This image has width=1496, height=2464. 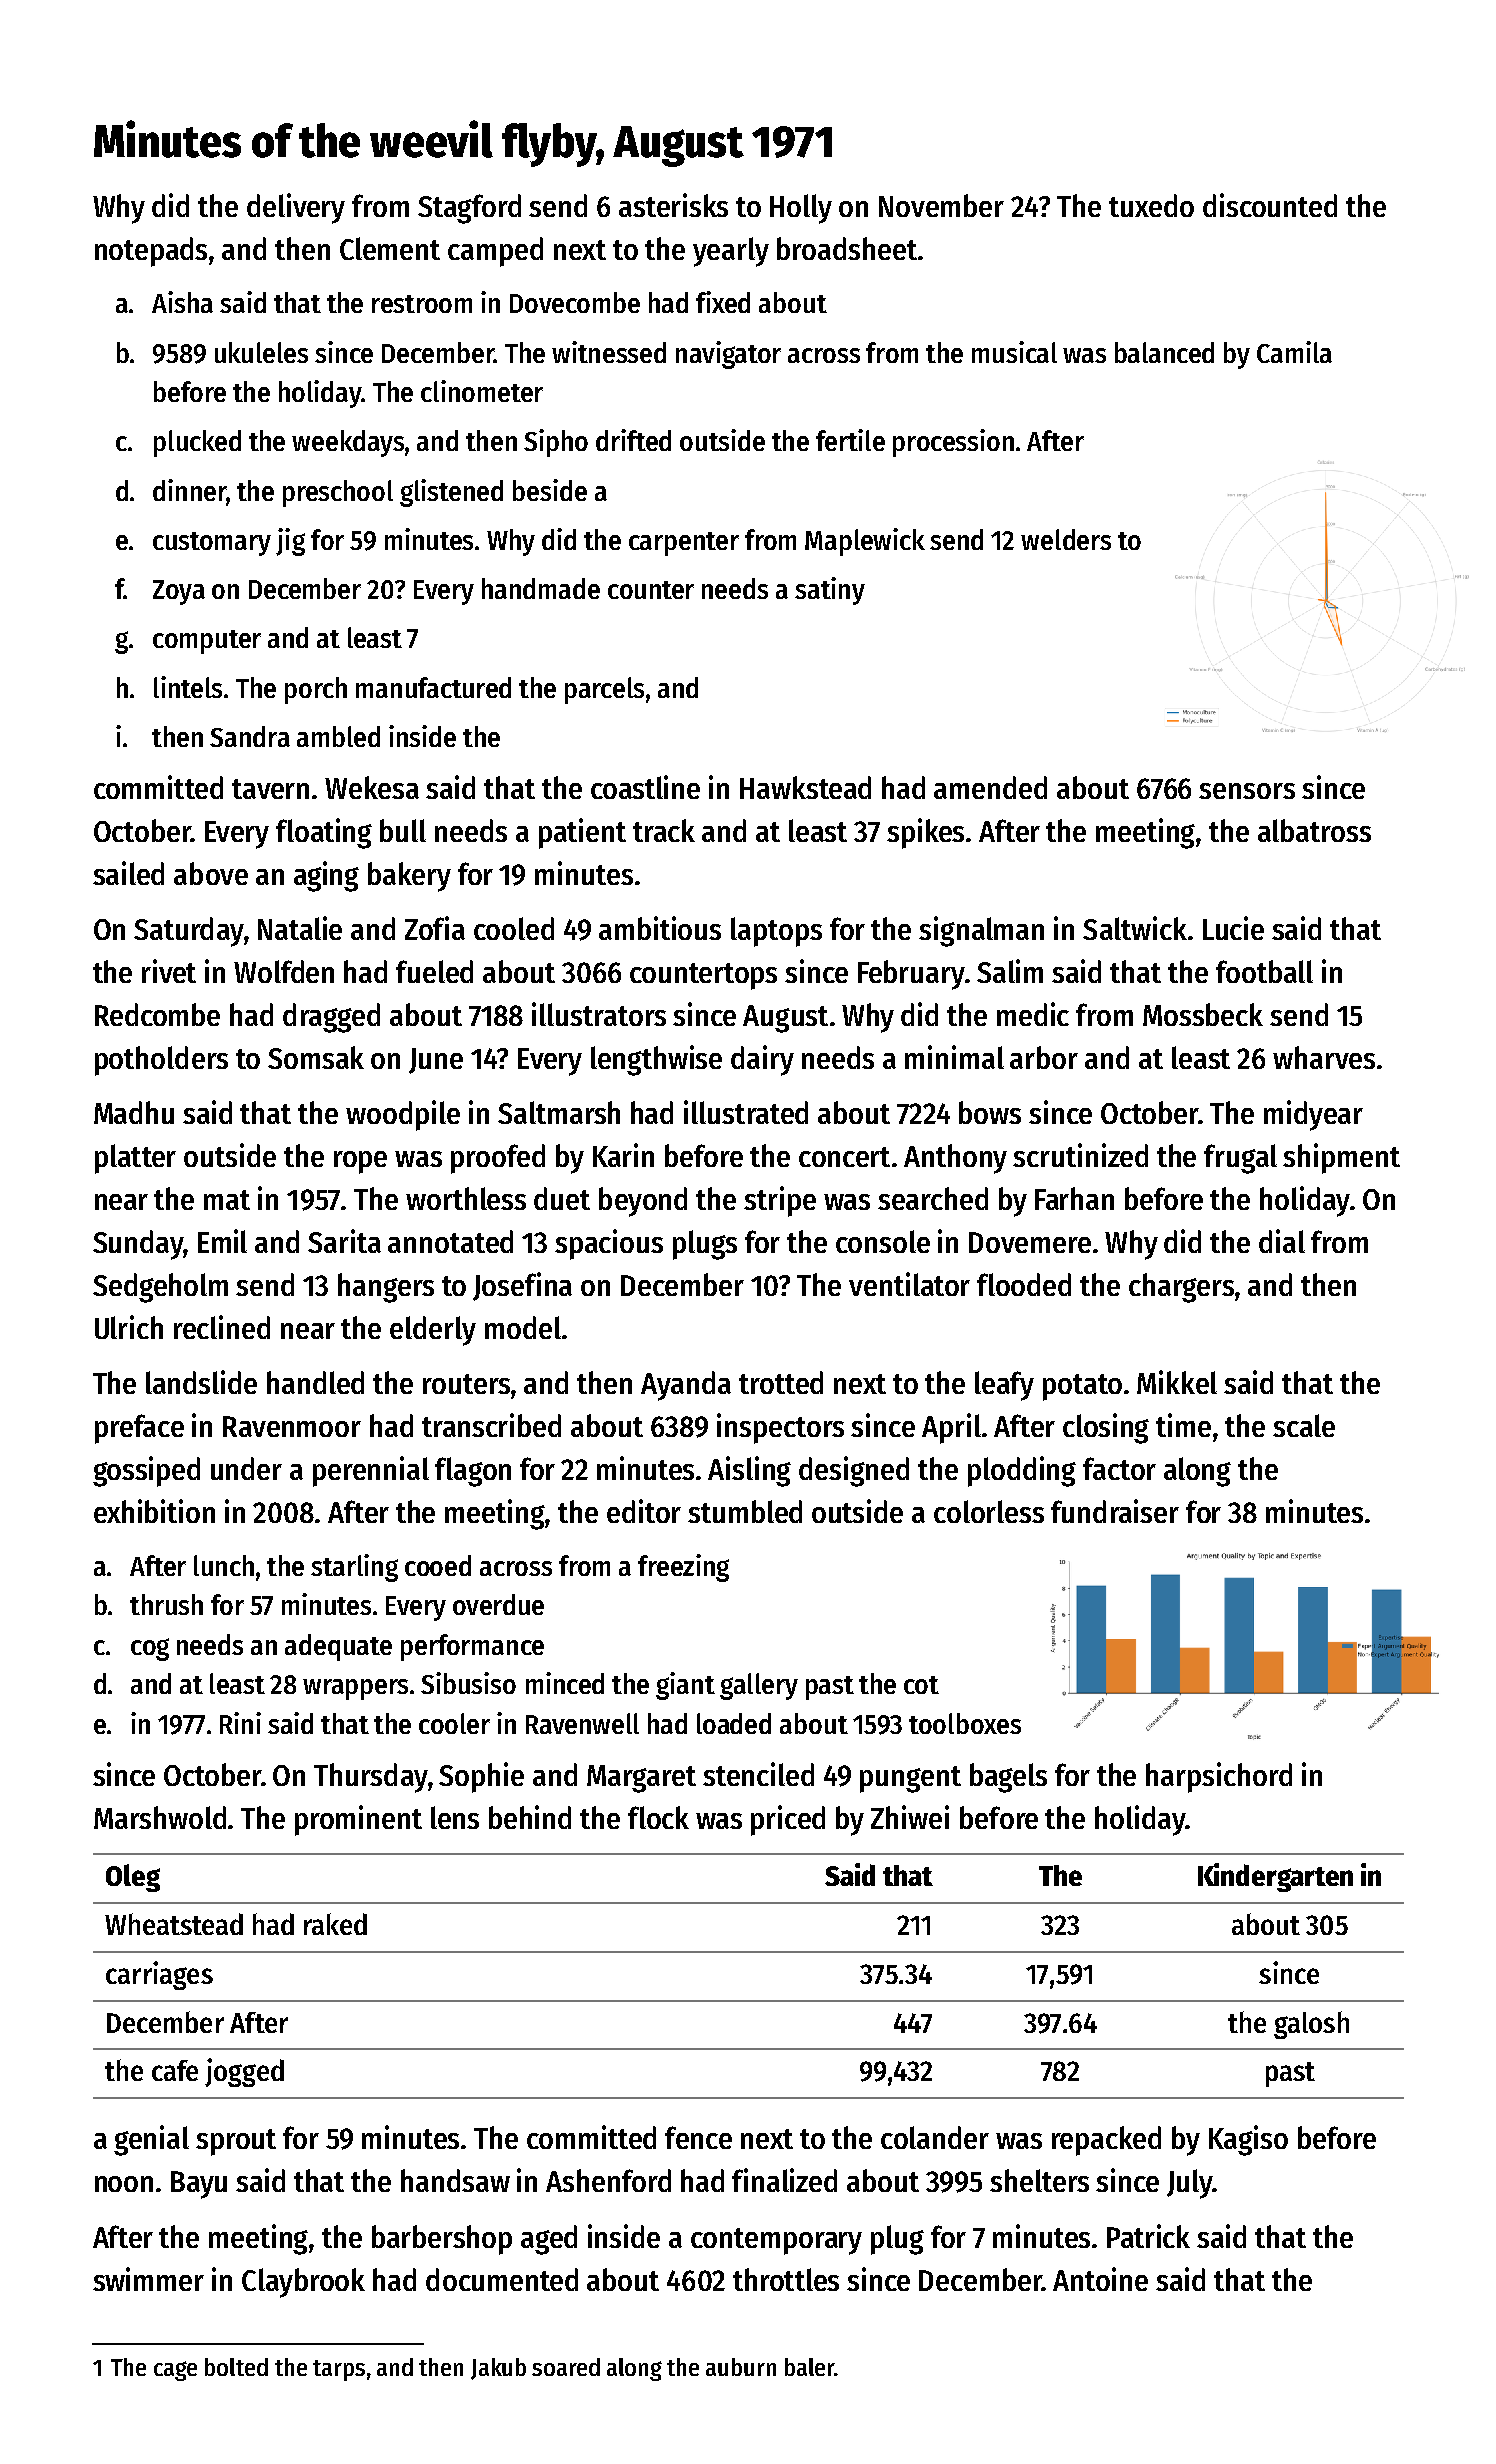 I want to click on Ravenwell, so click(x=582, y=1723).
